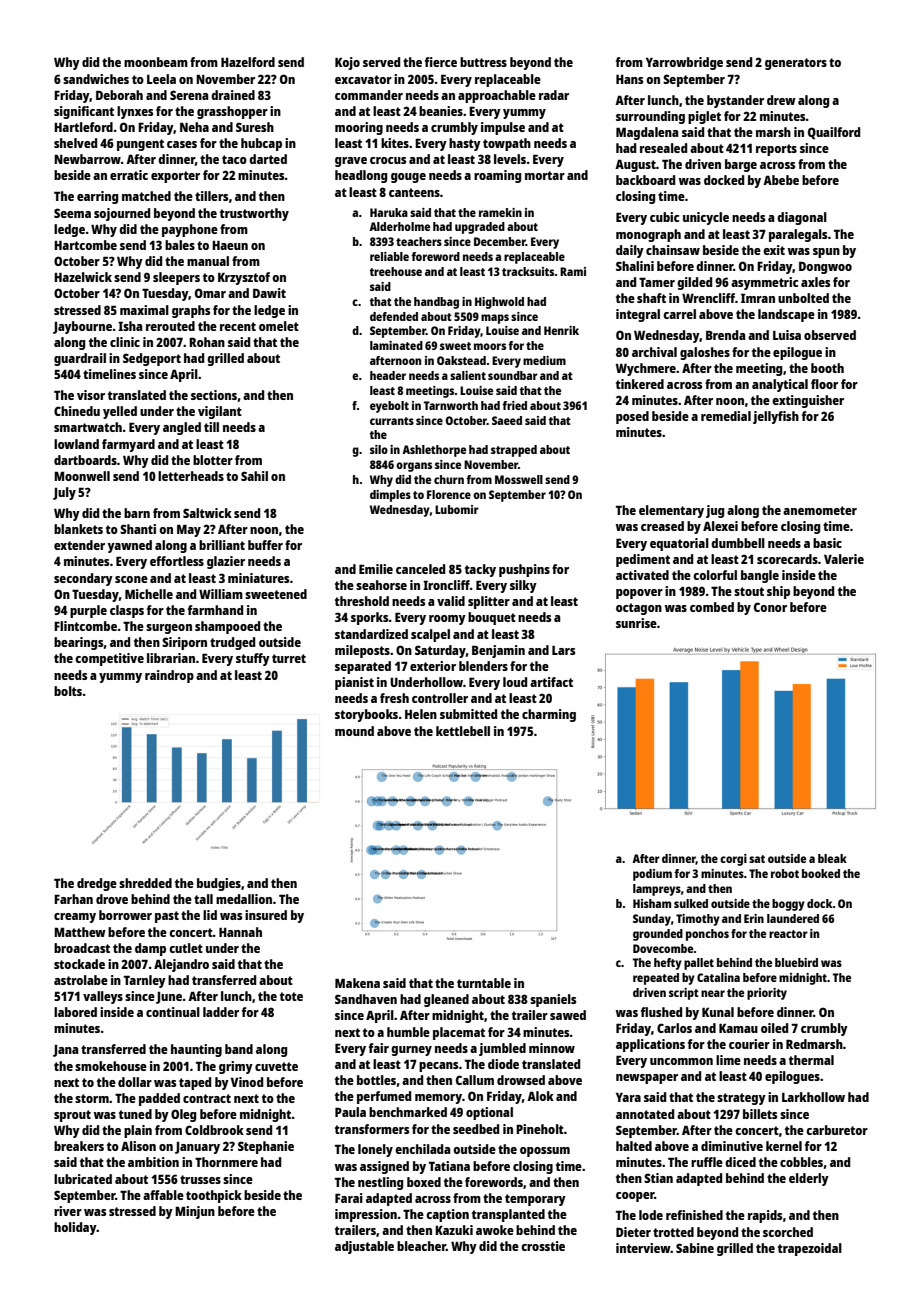 The width and height of the screenshot is (924, 1308). I want to click on shredded, so click(145, 883).
